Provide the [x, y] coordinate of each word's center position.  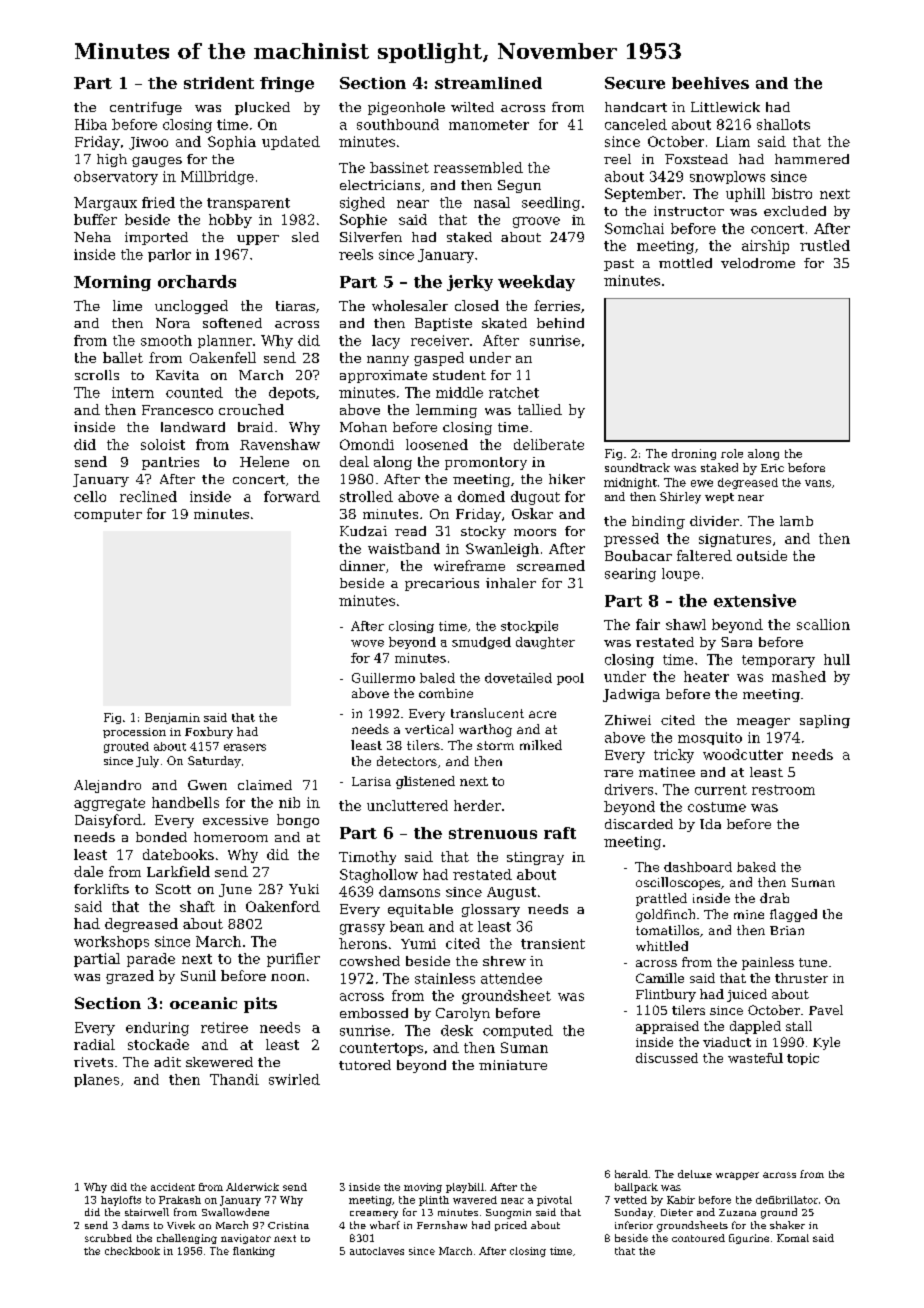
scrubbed [108, 1238]
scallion [823, 624]
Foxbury [209, 733]
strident [219, 83]
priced [511, 1226]
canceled [636, 124]
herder [477, 805]
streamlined [488, 83]
